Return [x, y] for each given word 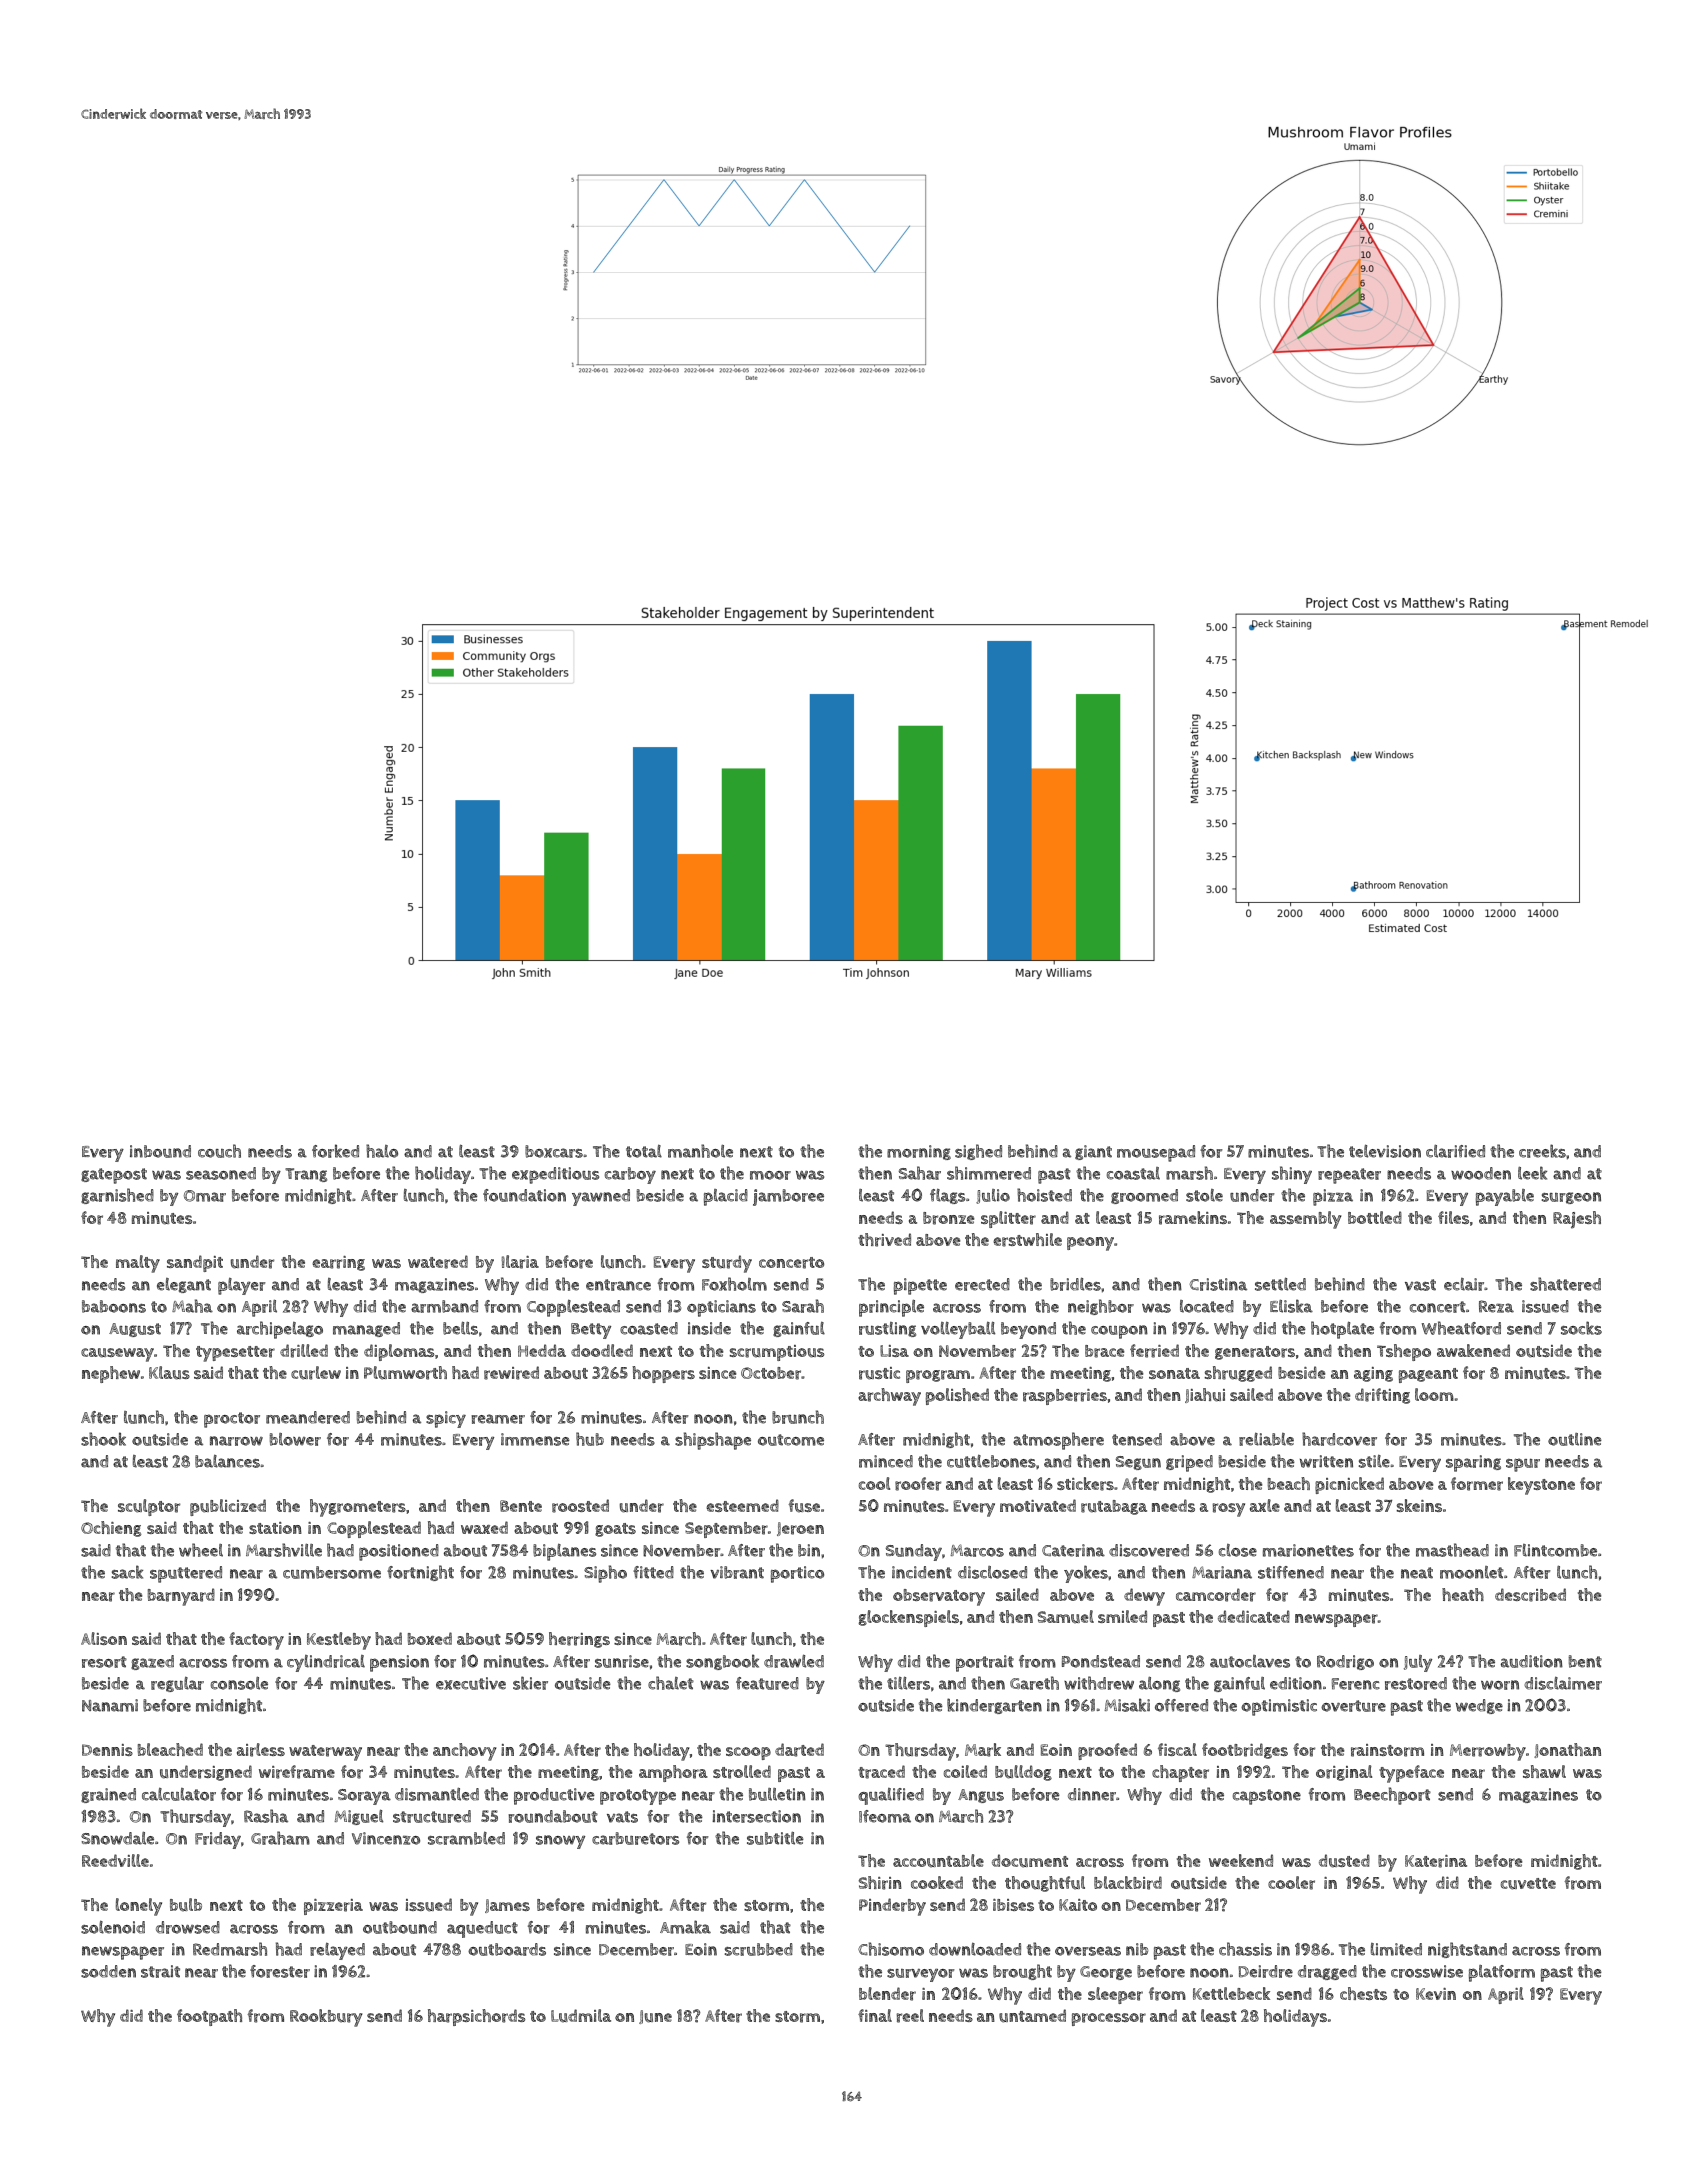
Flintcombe [1555, 1550]
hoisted [1044, 1195]
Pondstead [1101, 1661]
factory [256, 1641]
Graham [280, 1838]
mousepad [1156, 1153]
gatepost [114, 1176]
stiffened [1291, 1572]
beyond [1028, 1330]
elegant [184, 1285]
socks [1581, 1328]
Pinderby [892, 1907]
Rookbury [326, 2018]
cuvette [1528, 1884]
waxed [484, 1527]
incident [922, 1572]
